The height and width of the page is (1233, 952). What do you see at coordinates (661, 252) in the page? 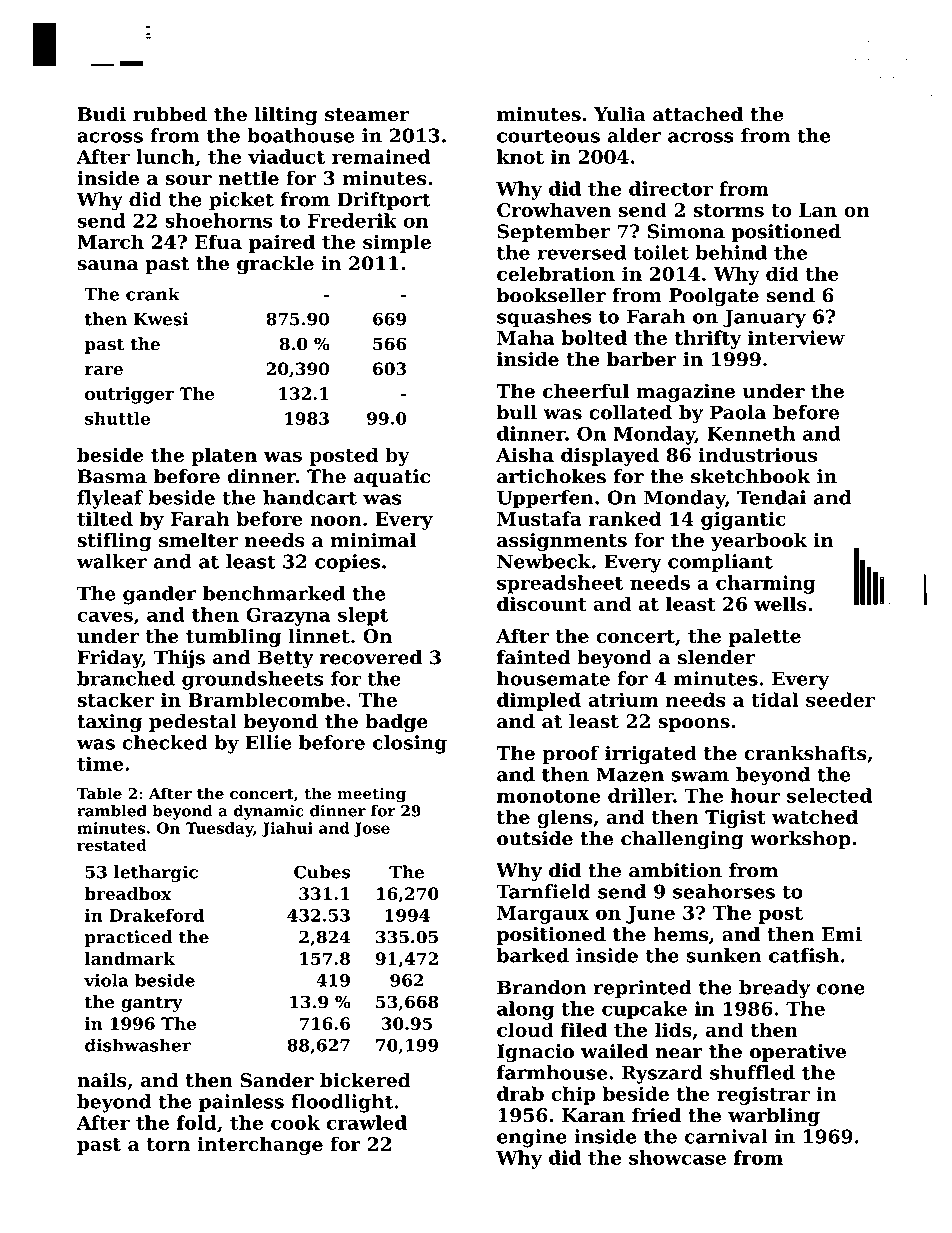
I see `toilet` at bounding box center [661, 252].
